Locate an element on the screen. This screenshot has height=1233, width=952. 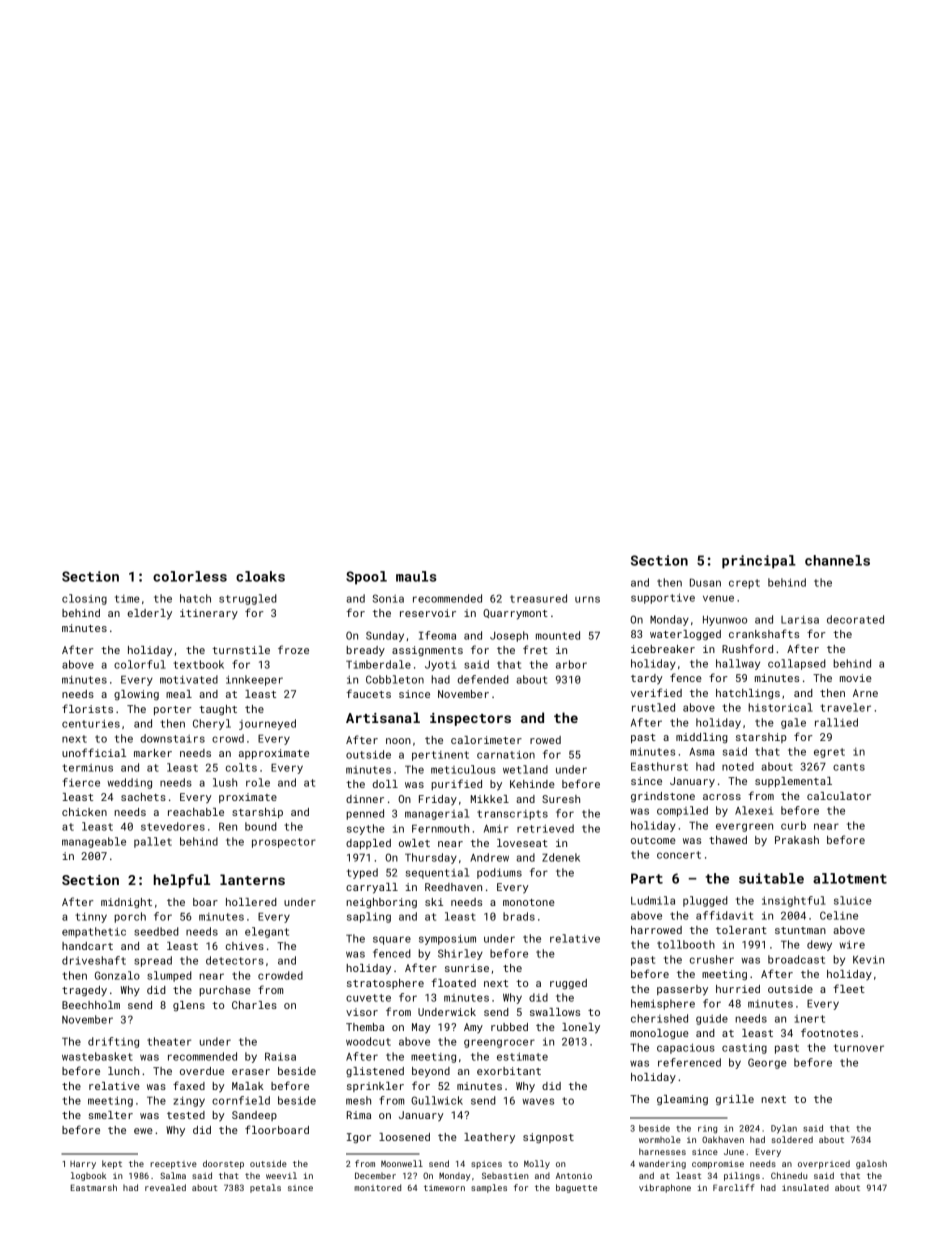
grille is located at coordinates (735, 1100).
